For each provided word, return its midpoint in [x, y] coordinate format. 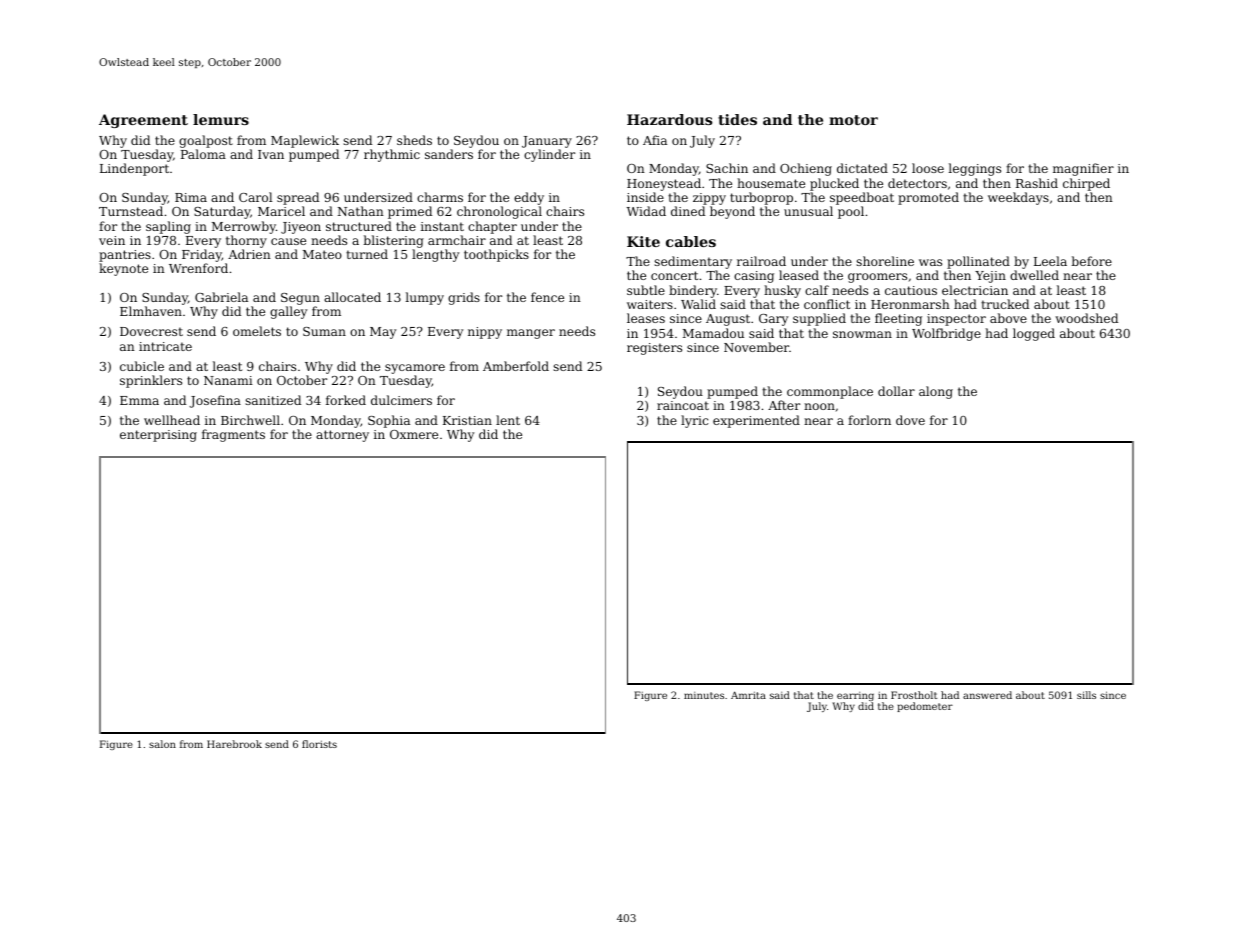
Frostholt [914, 695]
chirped [1086, 184]
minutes [704, 695]
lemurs [221, 119]
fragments [233, 435]
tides [737, 119]
